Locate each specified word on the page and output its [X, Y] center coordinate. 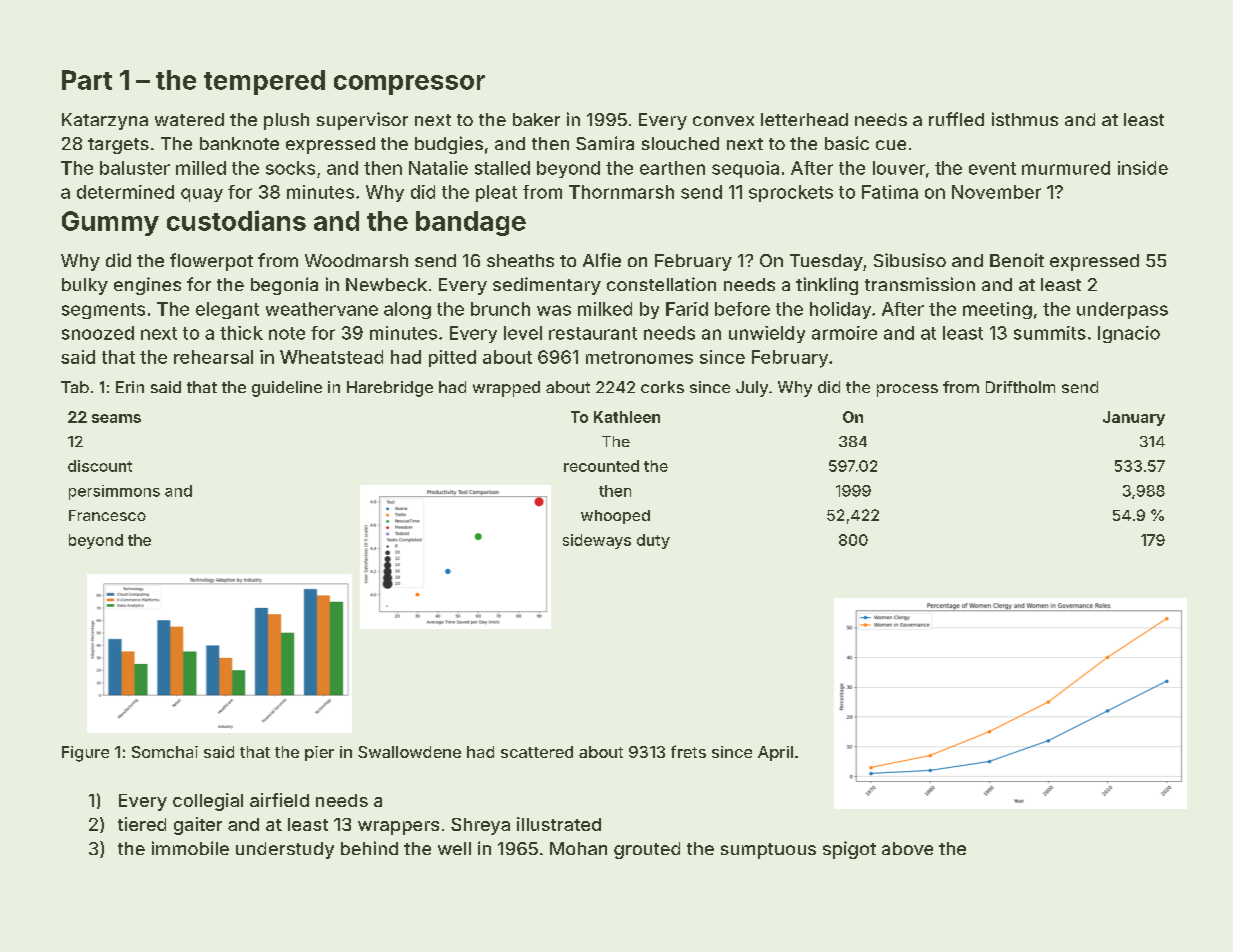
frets [688, 751]
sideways [597, 541]
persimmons [114, 492]
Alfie [602, 260]
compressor [409, 85]
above [907, 848]
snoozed [98, 333]
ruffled [956, 119]
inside [1143, 168]
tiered [142, 824]
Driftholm [1020, 387]
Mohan [578, 848]
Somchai [165, 752]
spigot [849, 850]
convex [723, 121]
